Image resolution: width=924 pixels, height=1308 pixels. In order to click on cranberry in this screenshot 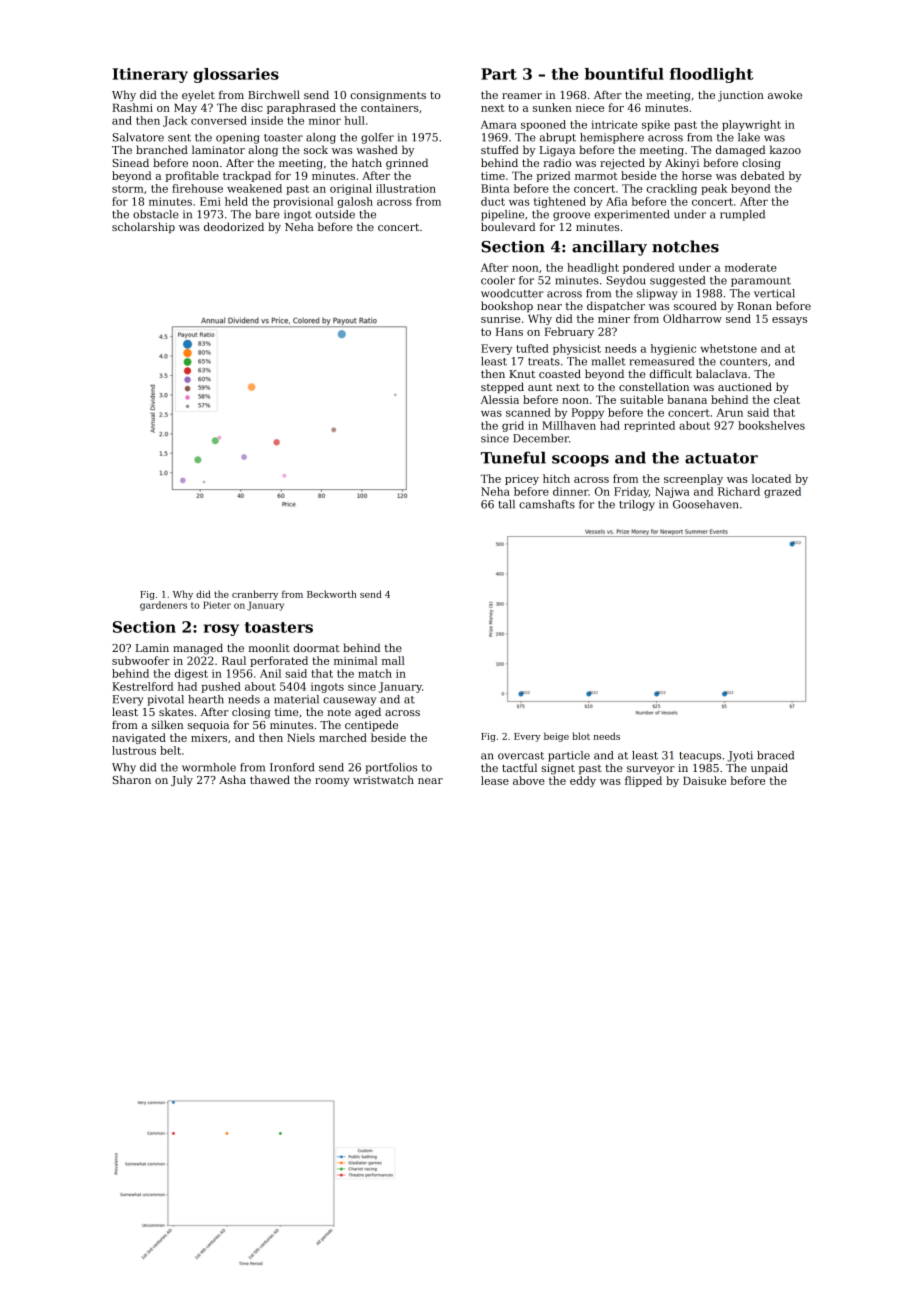, I will do `click(255, 595)`.
